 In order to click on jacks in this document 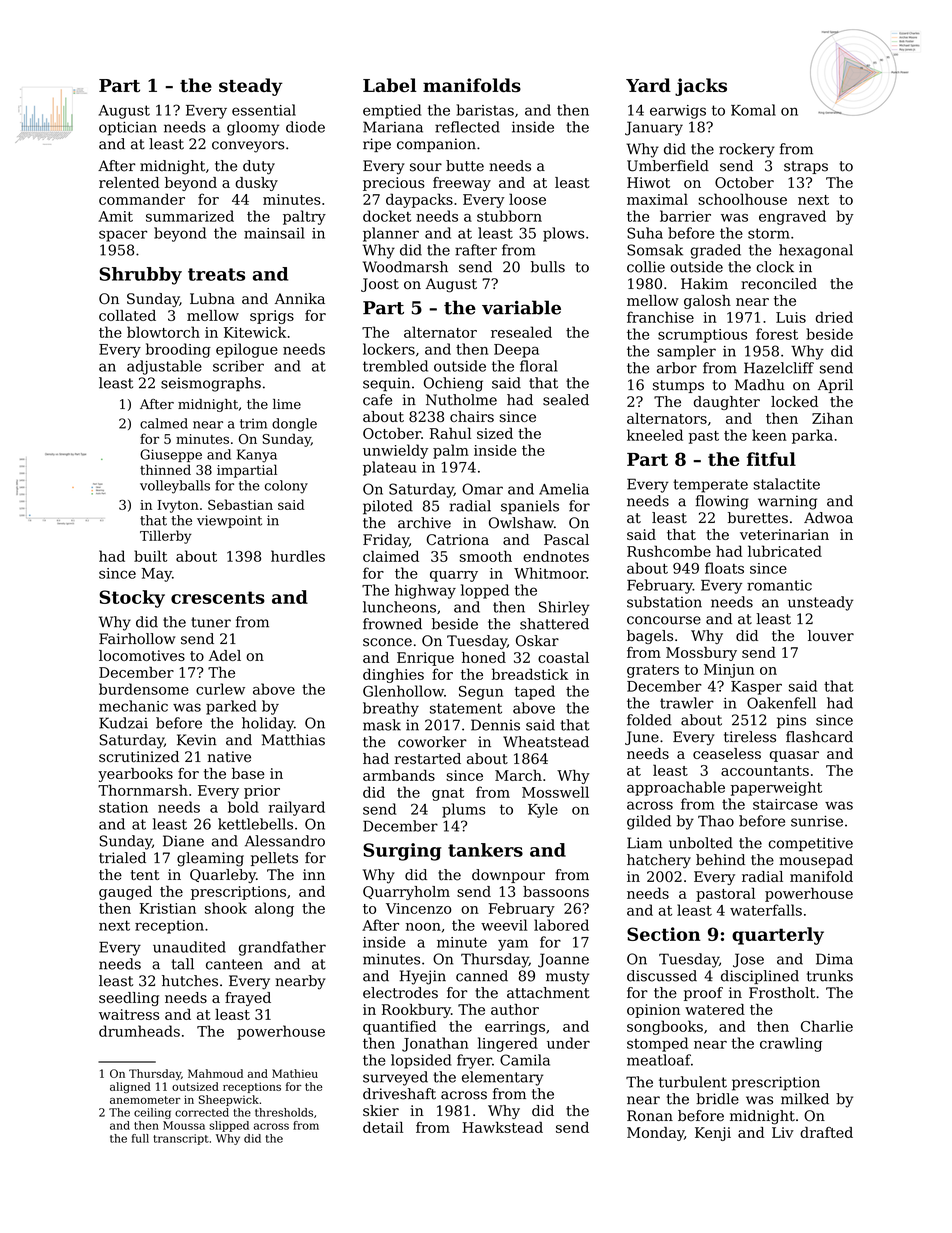, I will do `click(701, 87)`.
